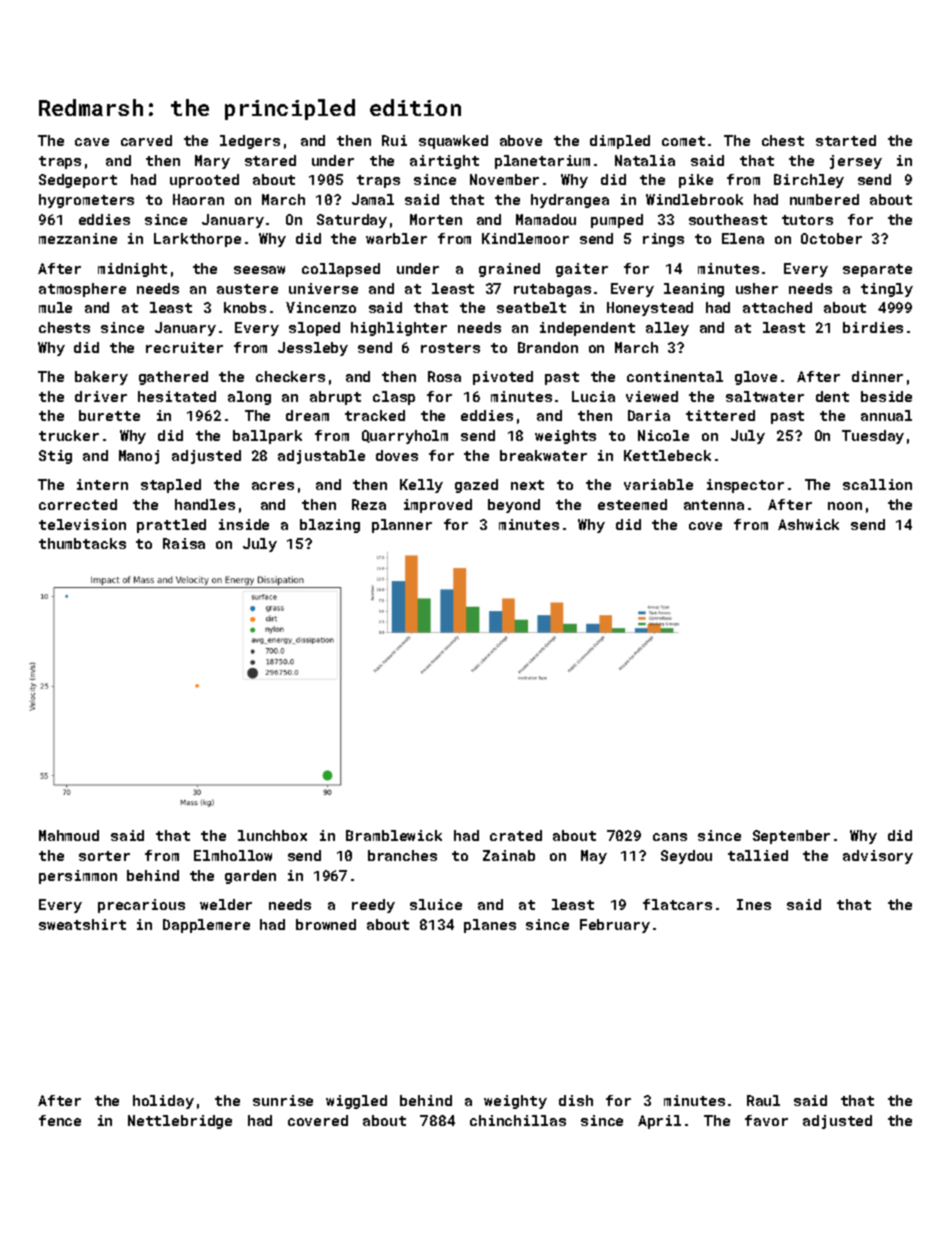  What do you see at coordinates (250, 142) in the document?
I see `ledgers` at bounding box center [250, 142].
